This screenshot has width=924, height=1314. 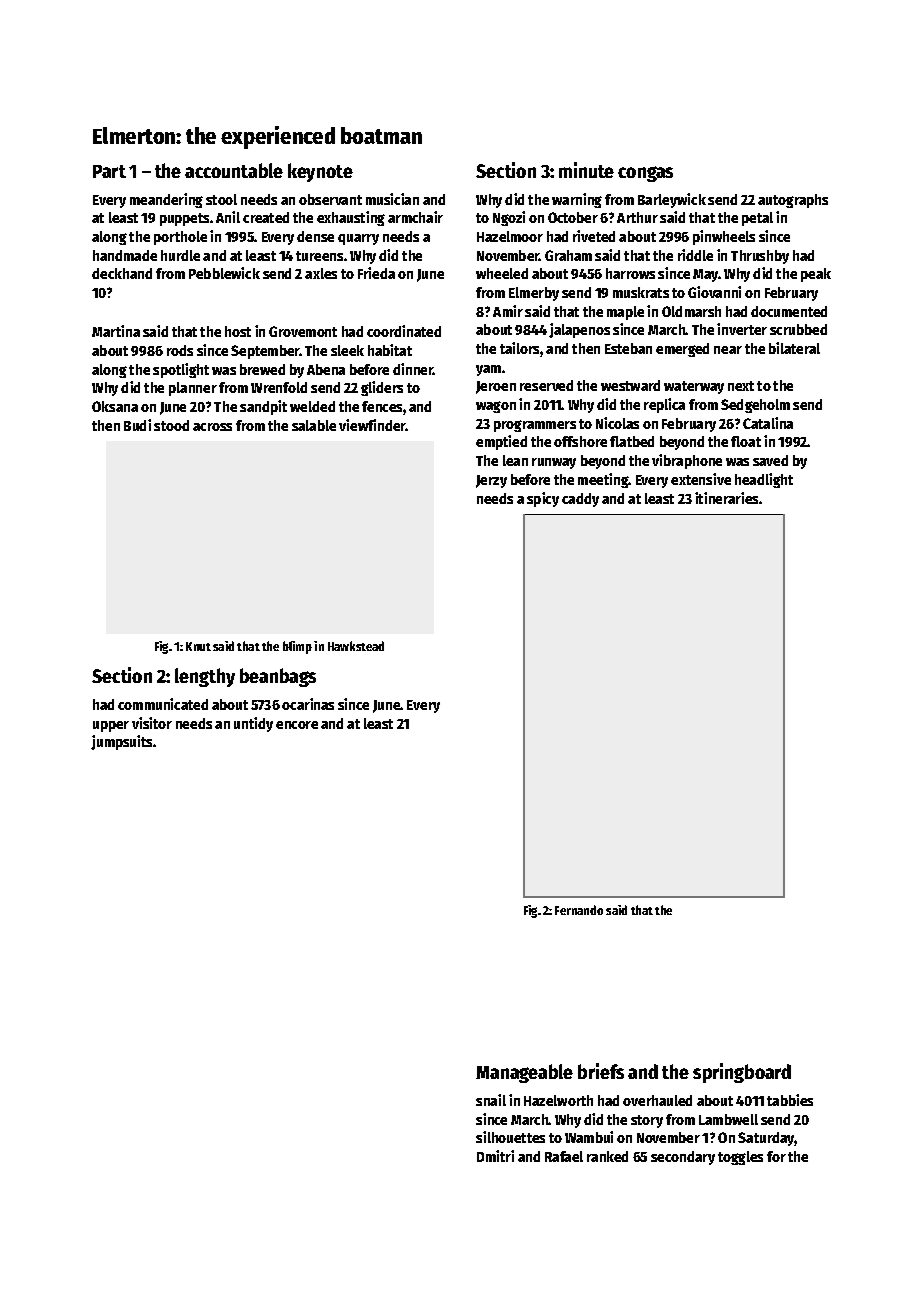 I want to click on Fernando, so click(x=579, y=910).
